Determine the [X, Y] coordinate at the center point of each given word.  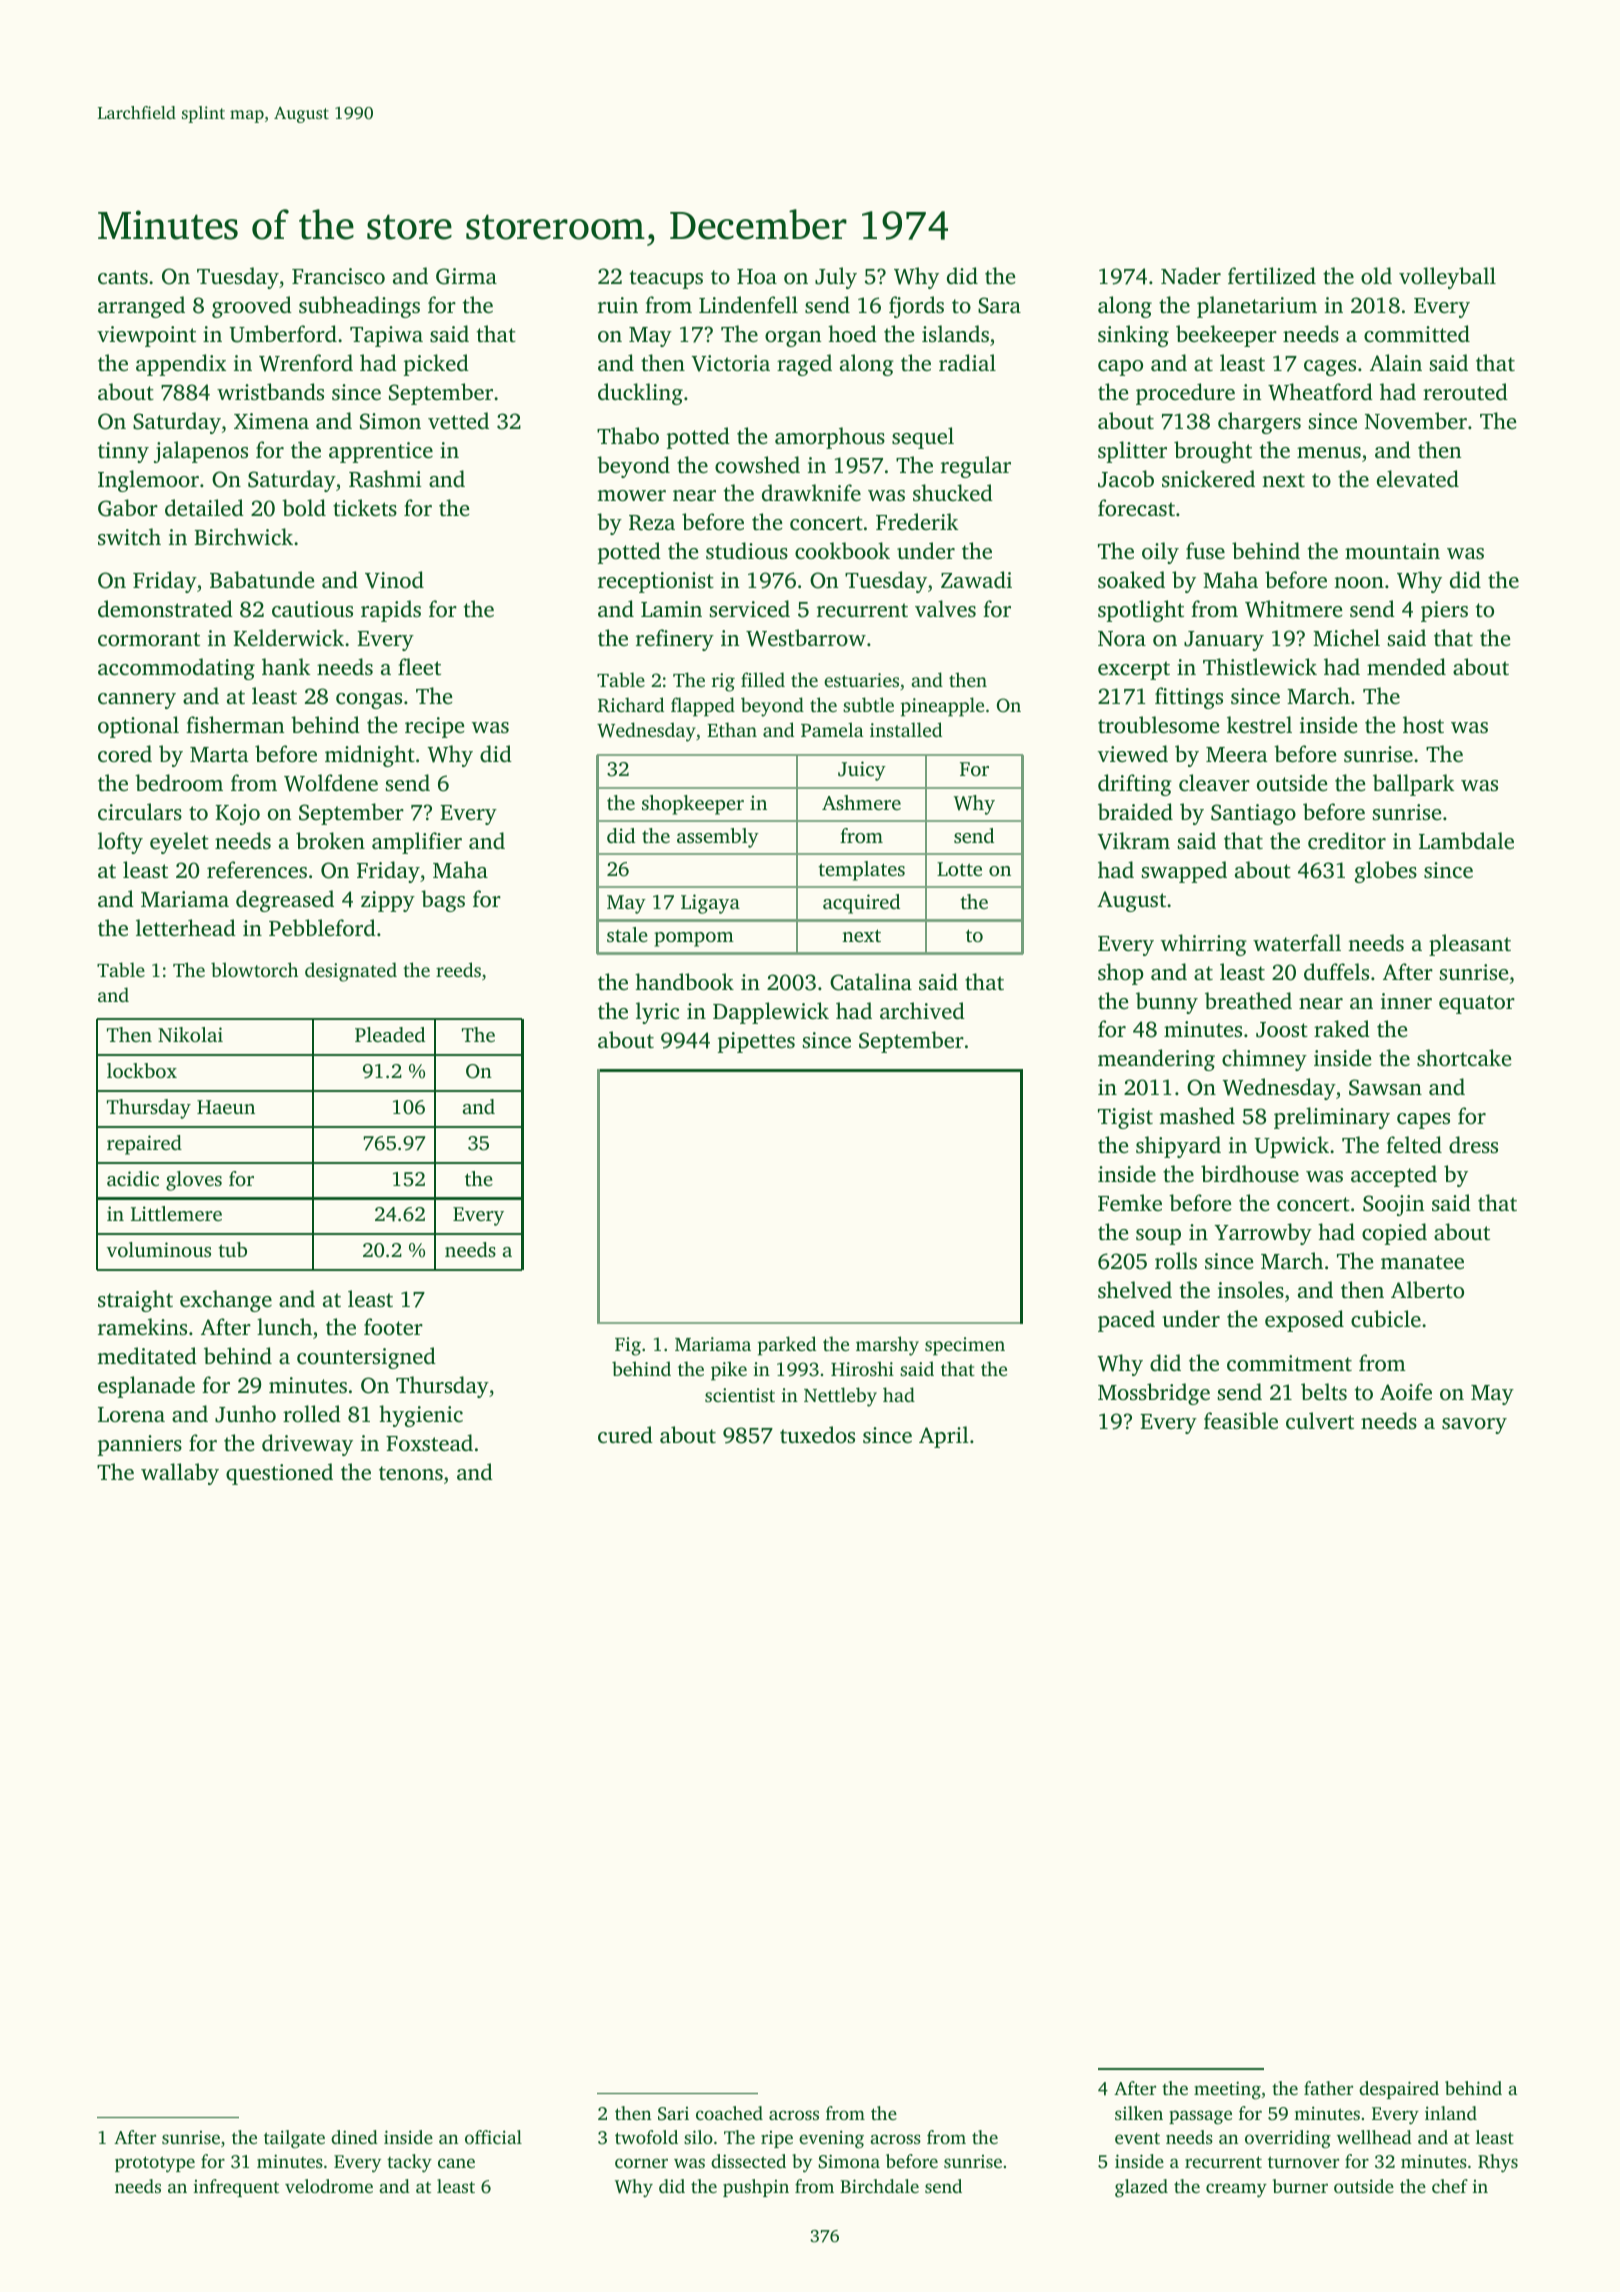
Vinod [394, 580]
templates [861, 871]
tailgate [294, 2139]
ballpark [1413, 785]
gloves [194, 1181]
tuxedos [817, 1434]
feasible [1241, 1420]
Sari [673, 2114]
